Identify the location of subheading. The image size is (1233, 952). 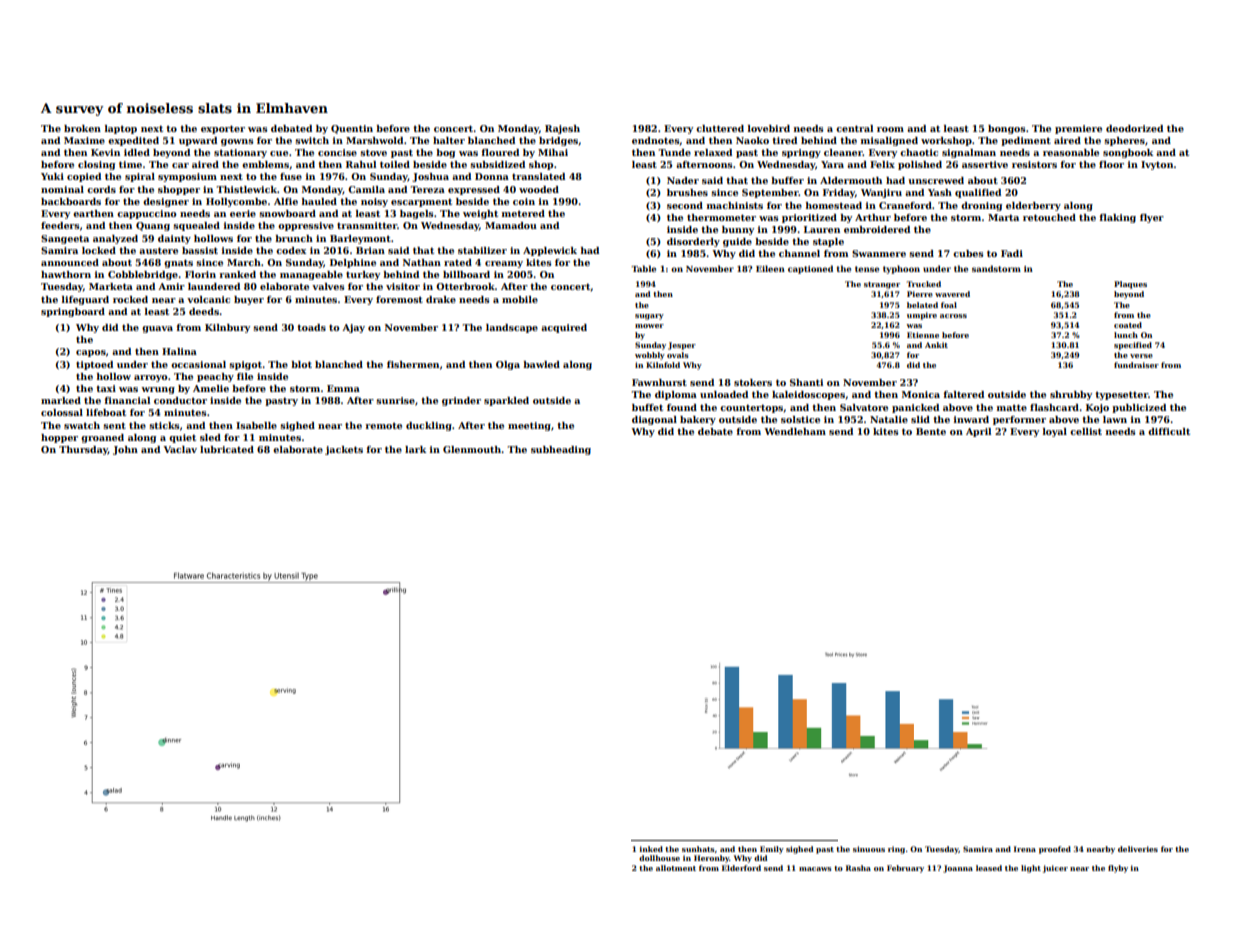
(561, 450).
